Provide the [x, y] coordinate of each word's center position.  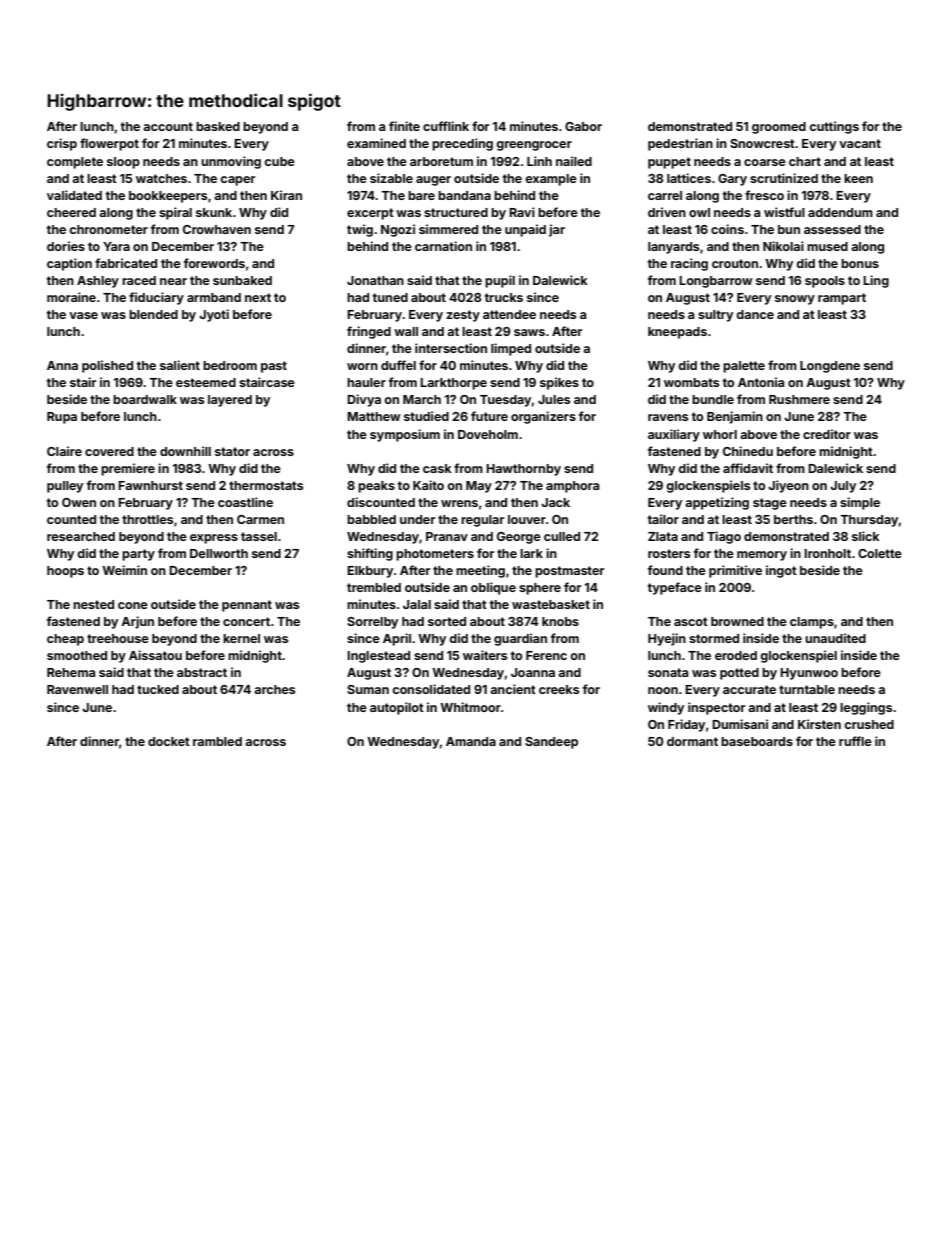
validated [74, 195]
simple [860, 503]
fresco [764, 195]
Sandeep [551, 743]
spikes [559, 383]
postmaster [569, 572]
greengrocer [534, 146]
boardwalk [145, 399]
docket [169, 741]
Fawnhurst [150, 485]
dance [755, 314]
